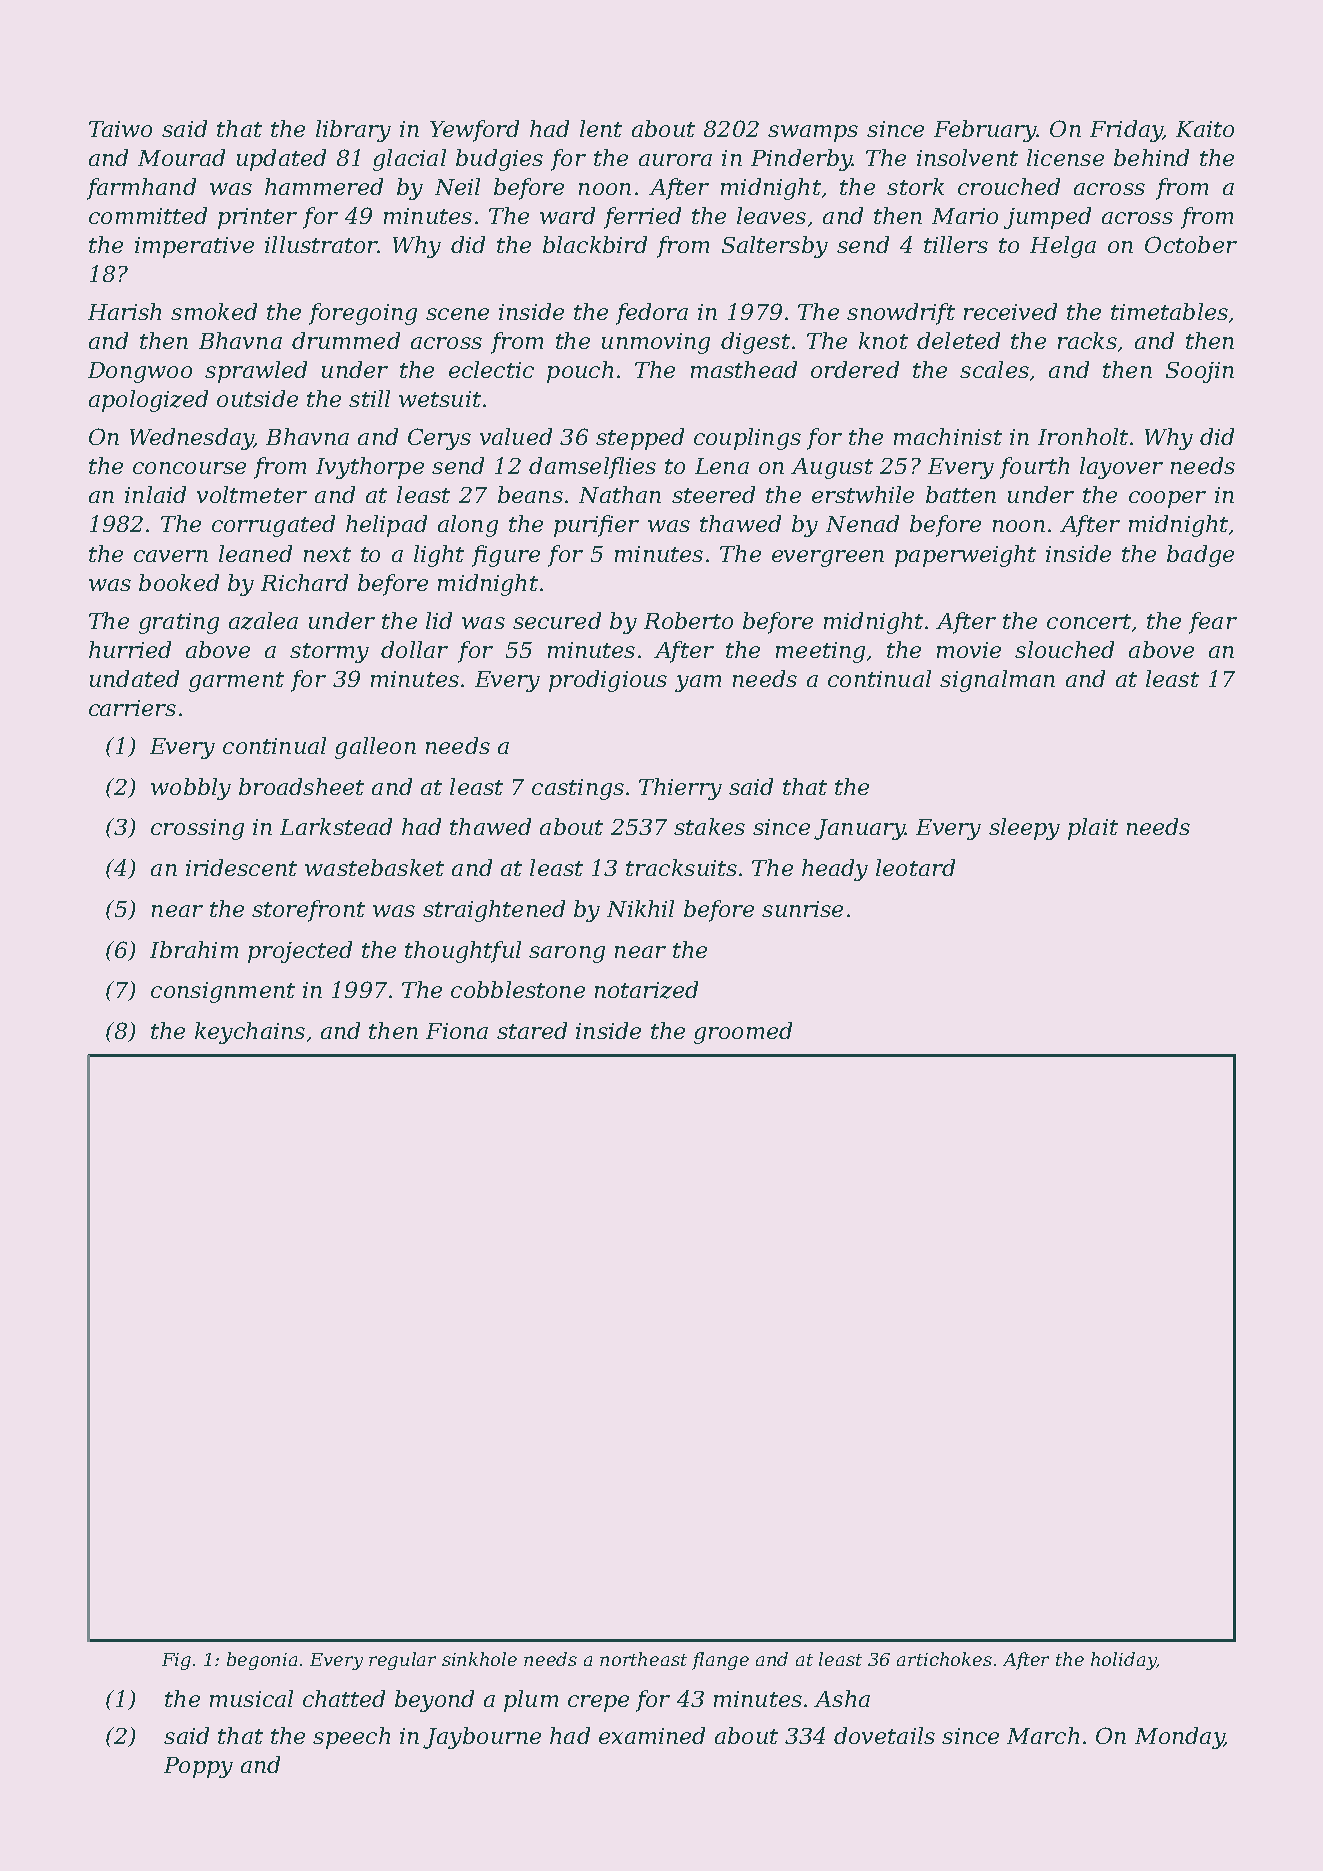 The height and width of the screenshot is (1871, 1323). I want to click on garment, so click(236, 682).
